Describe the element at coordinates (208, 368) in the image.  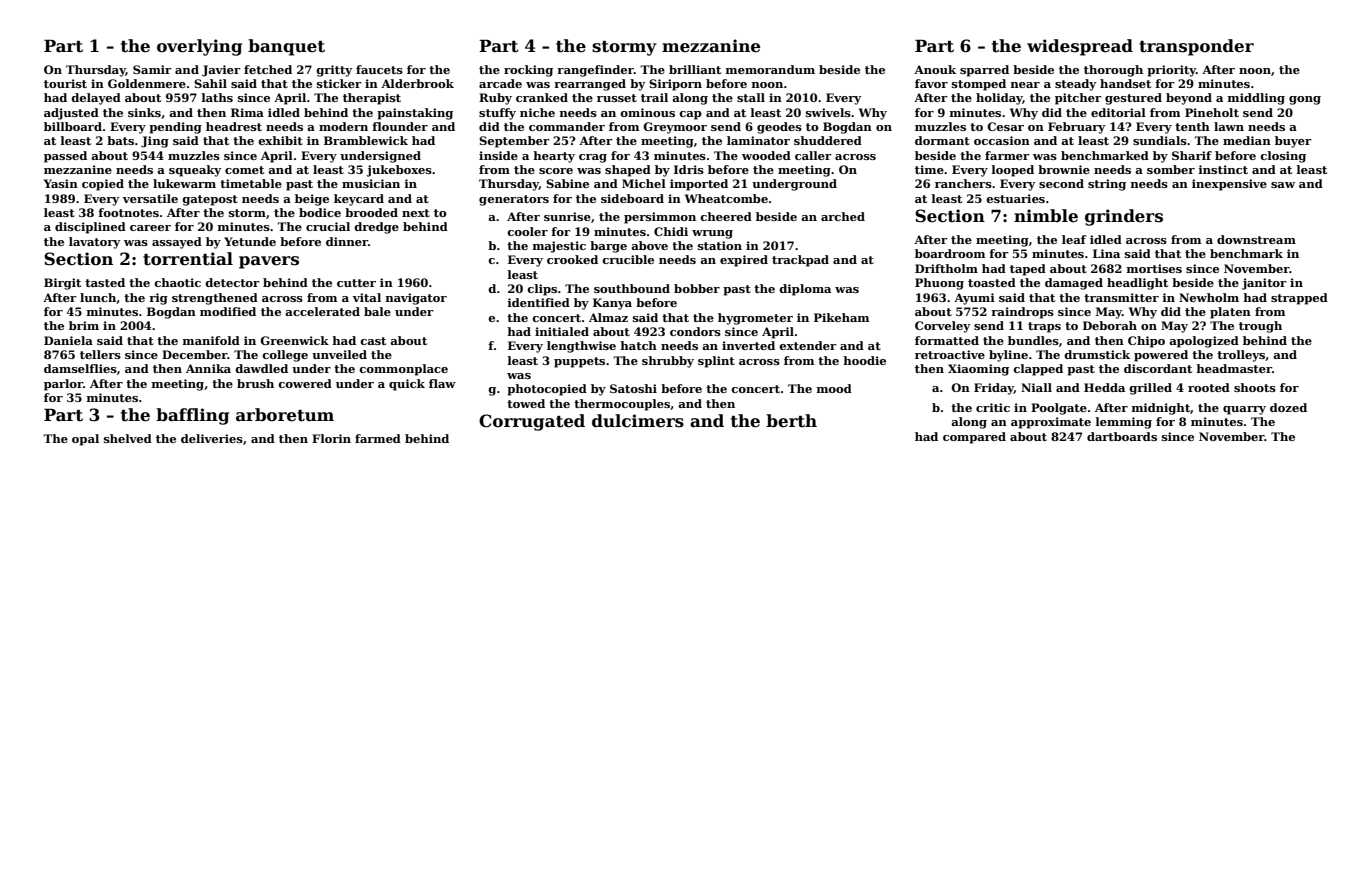
I see `Annika` at that location.
